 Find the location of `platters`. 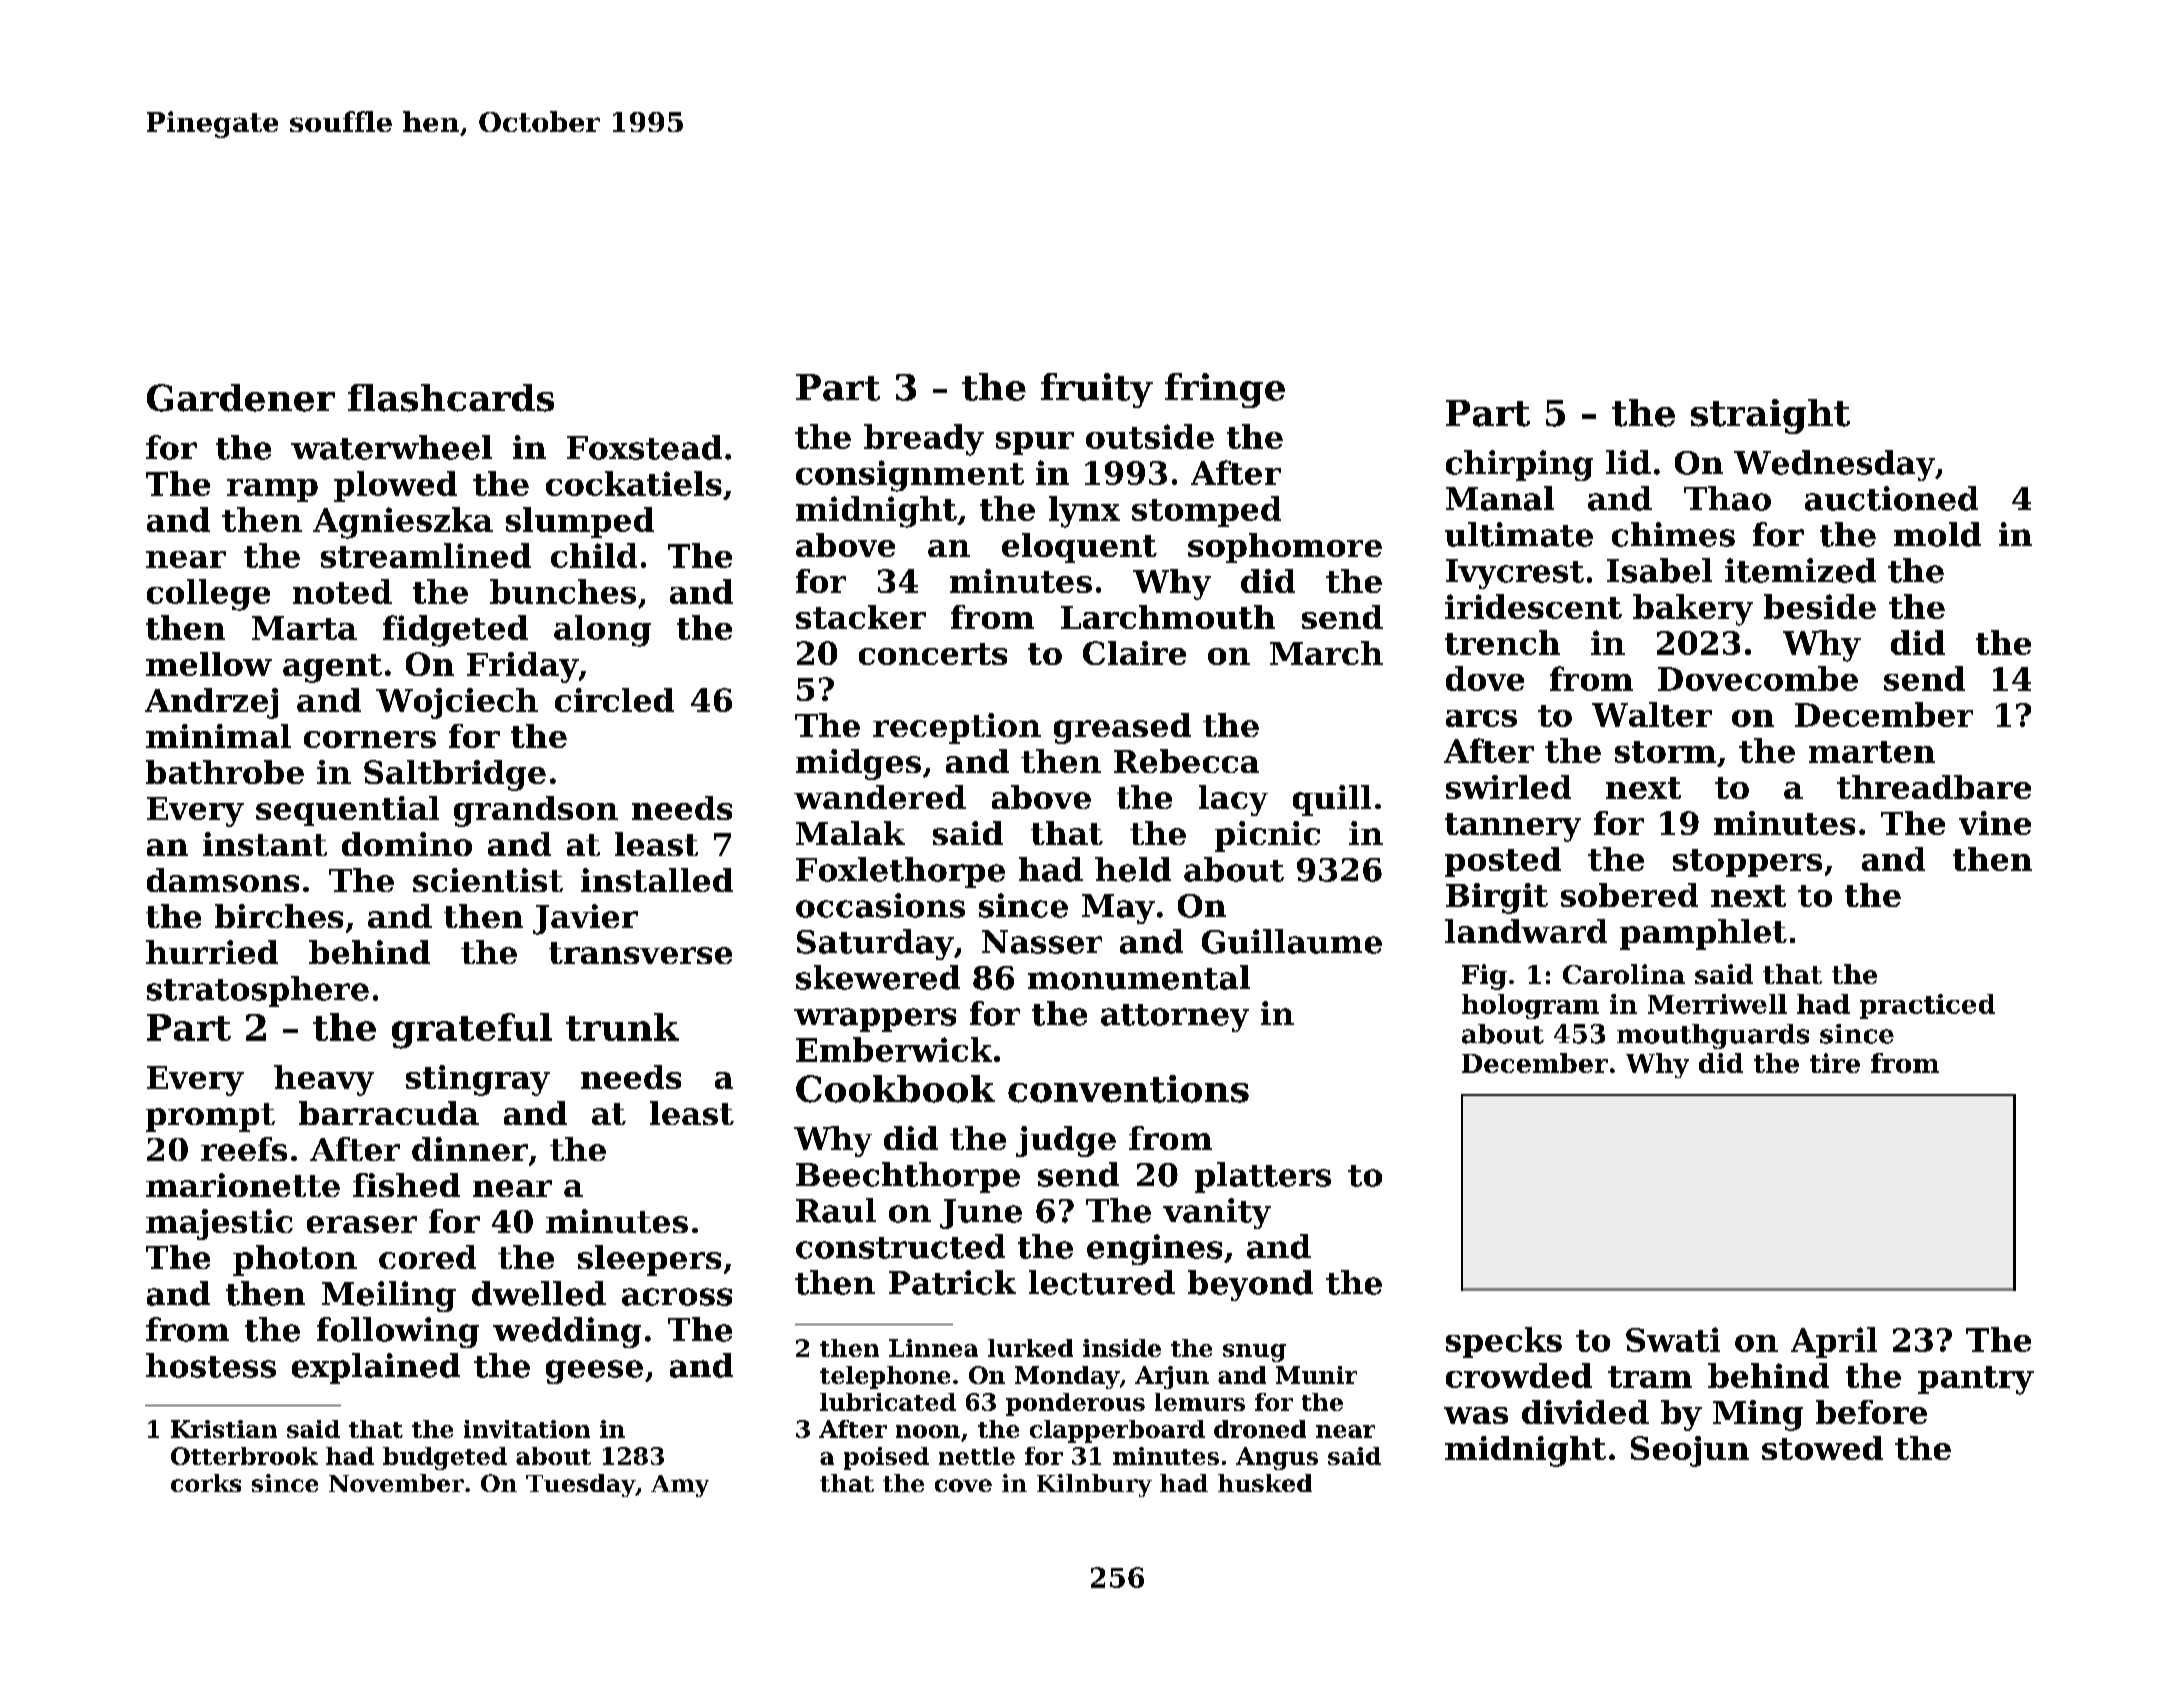

platters is located at coordinates (1263, 1177).
